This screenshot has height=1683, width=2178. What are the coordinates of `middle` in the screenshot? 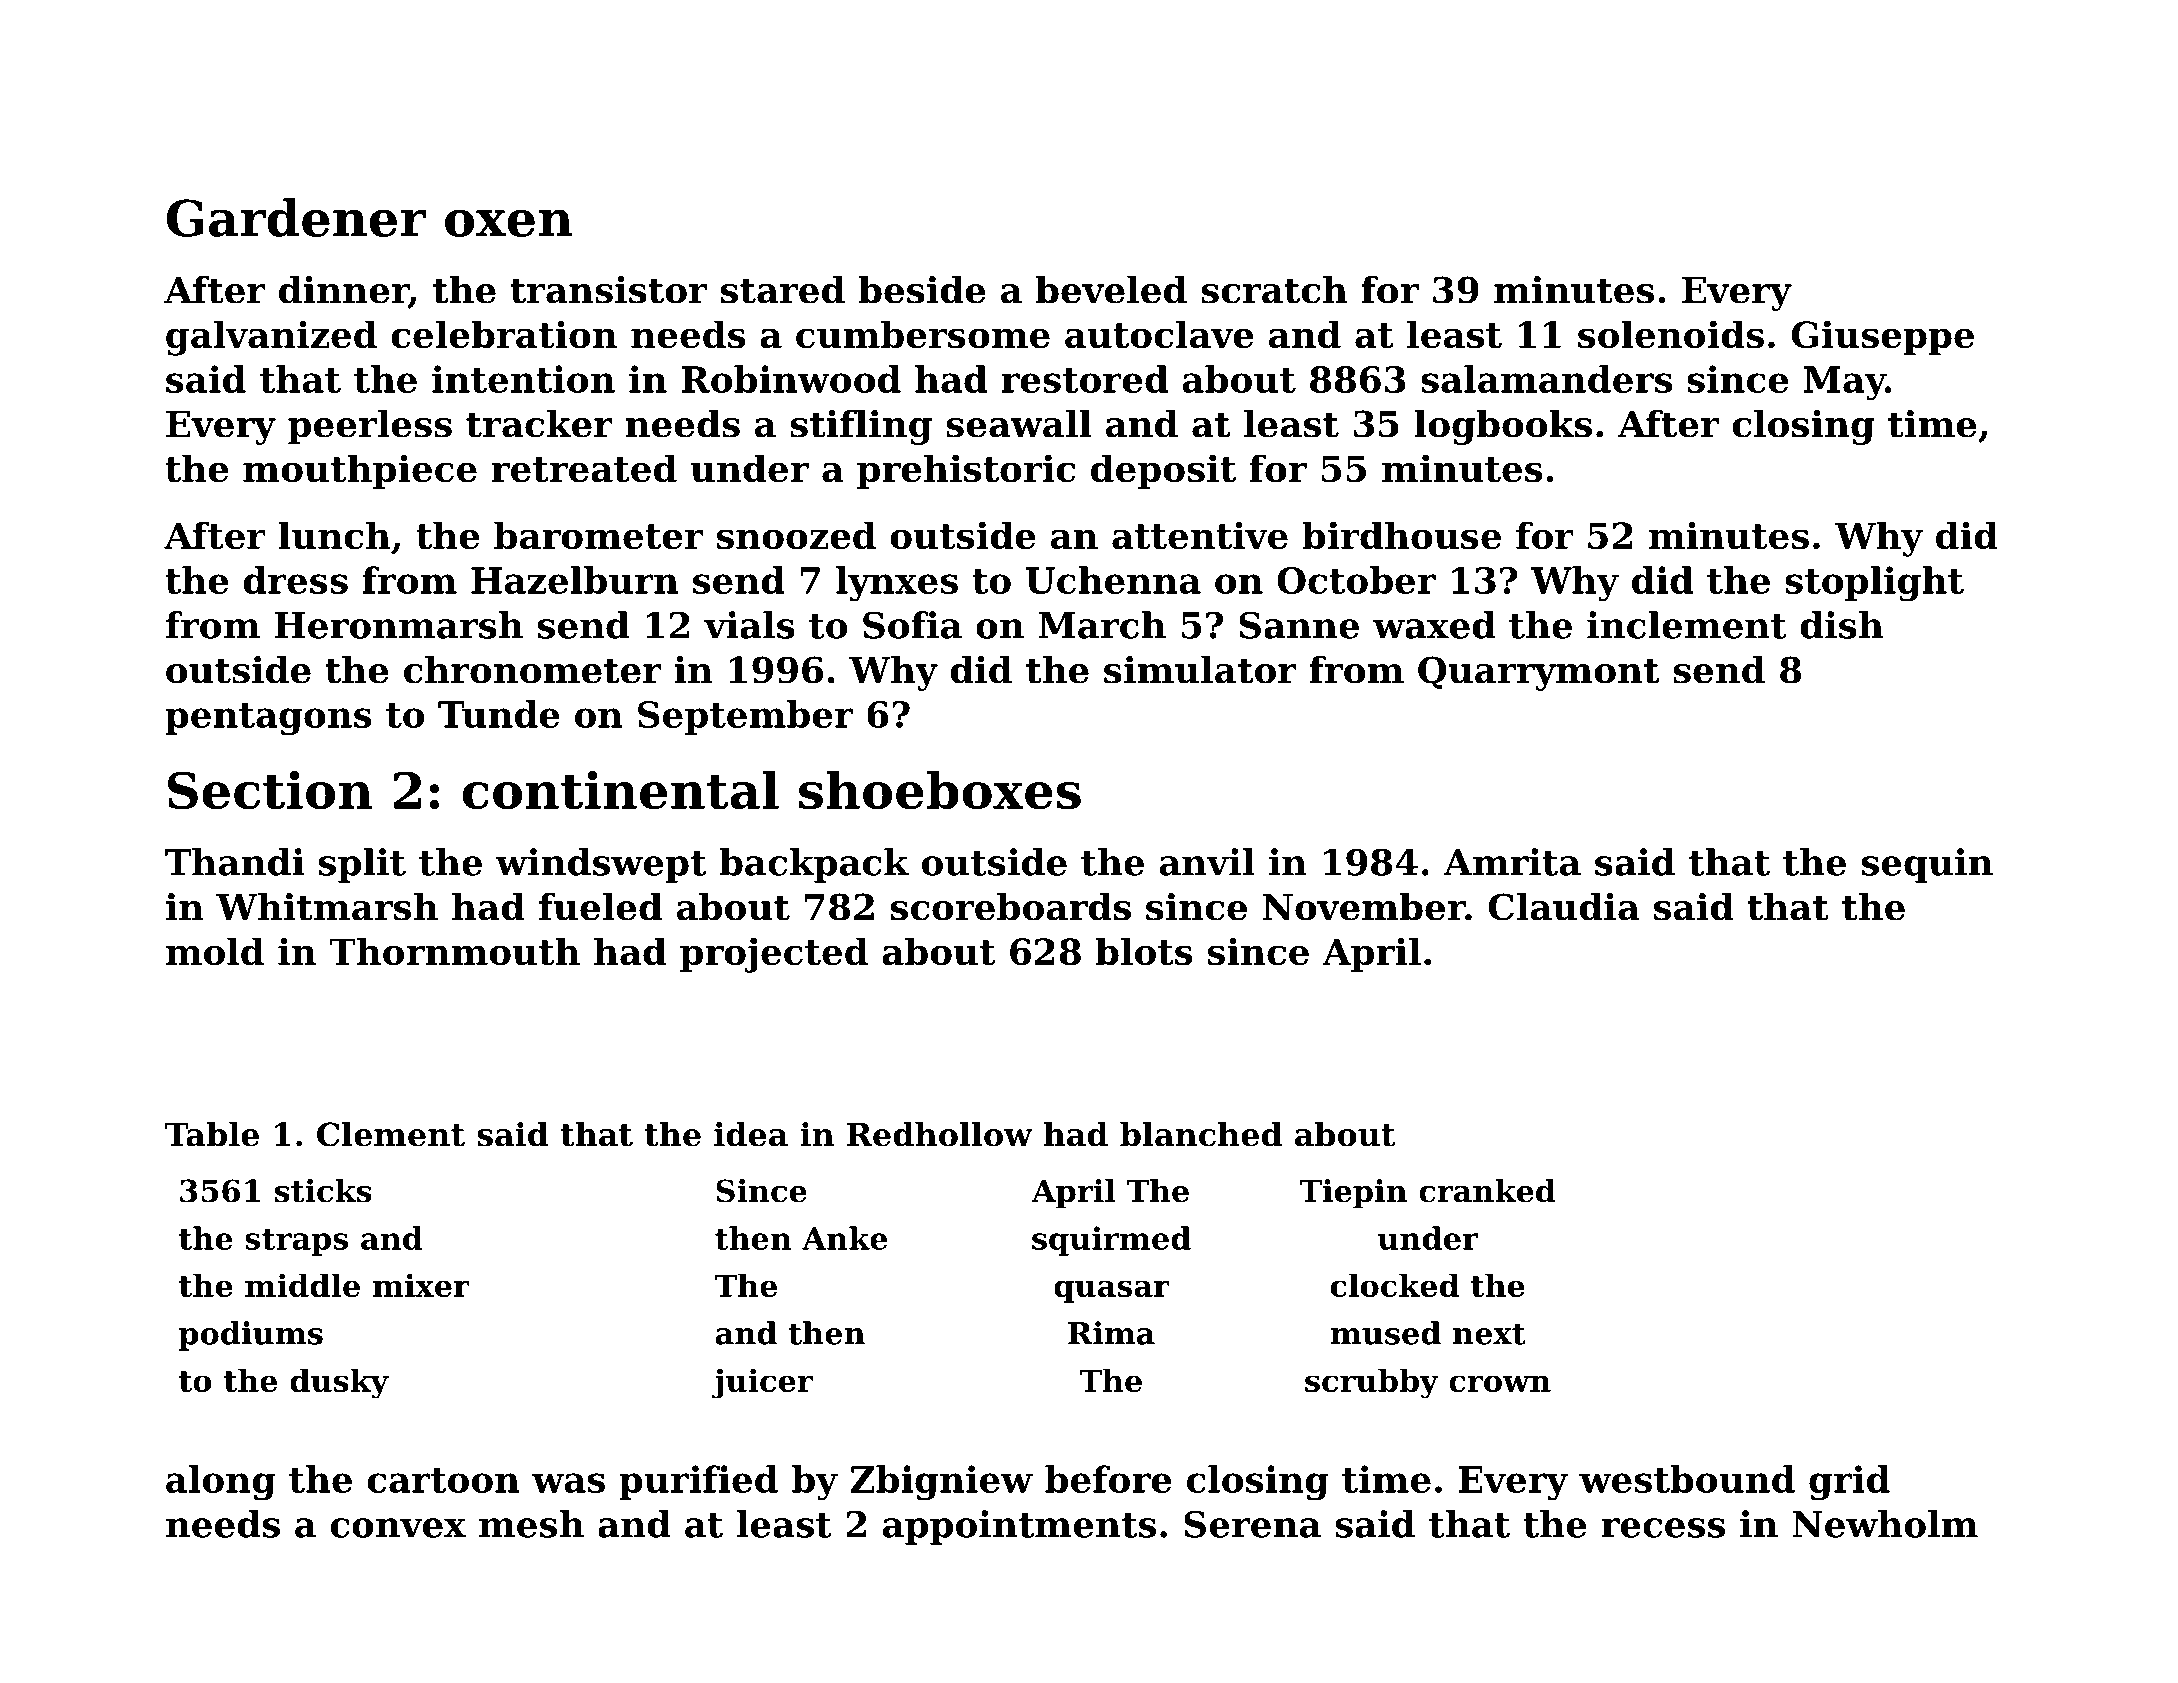 It's located at (302, 1285).
